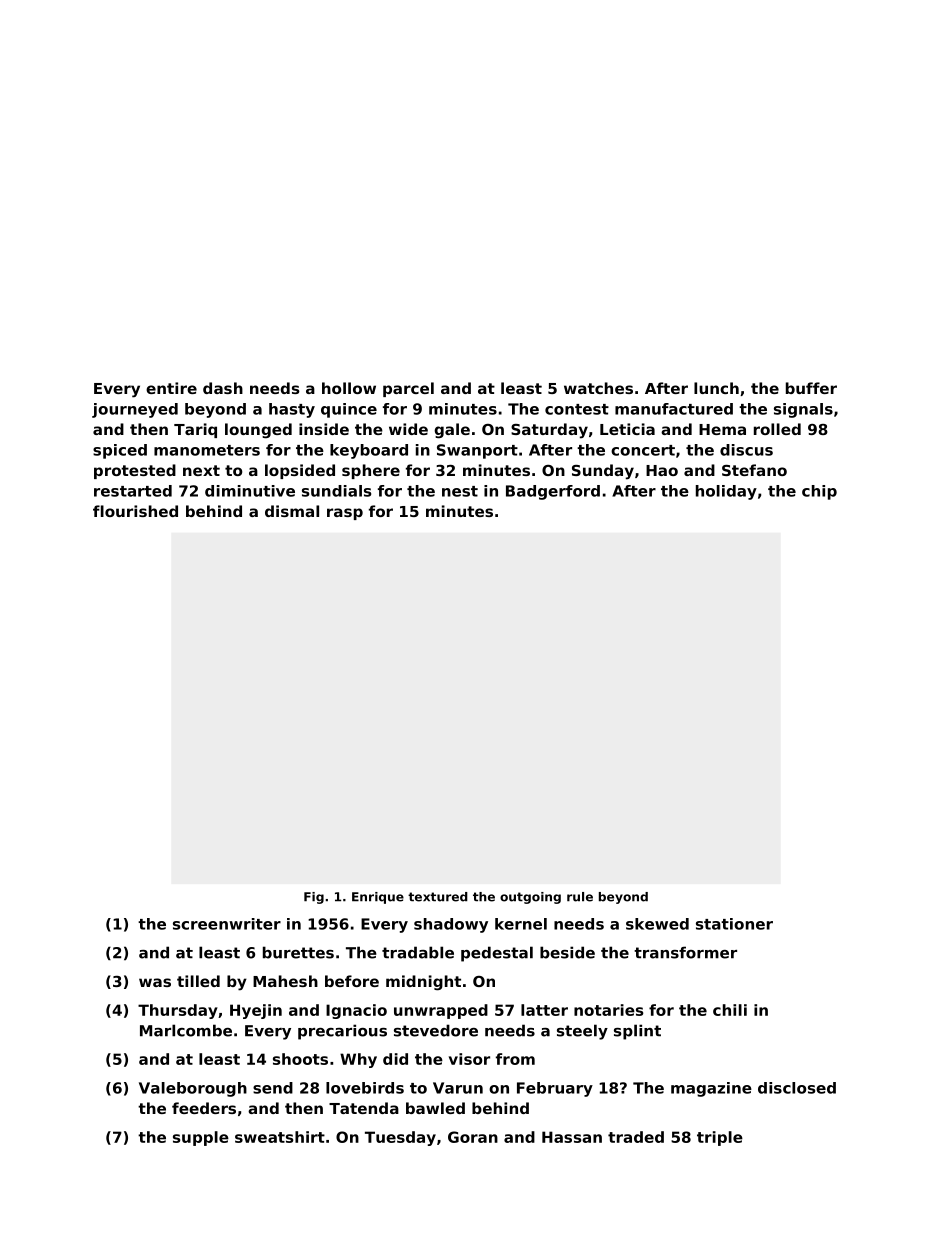 The width and height of the document is (952, 1233). I want to click on concert, so click(643, 450).
